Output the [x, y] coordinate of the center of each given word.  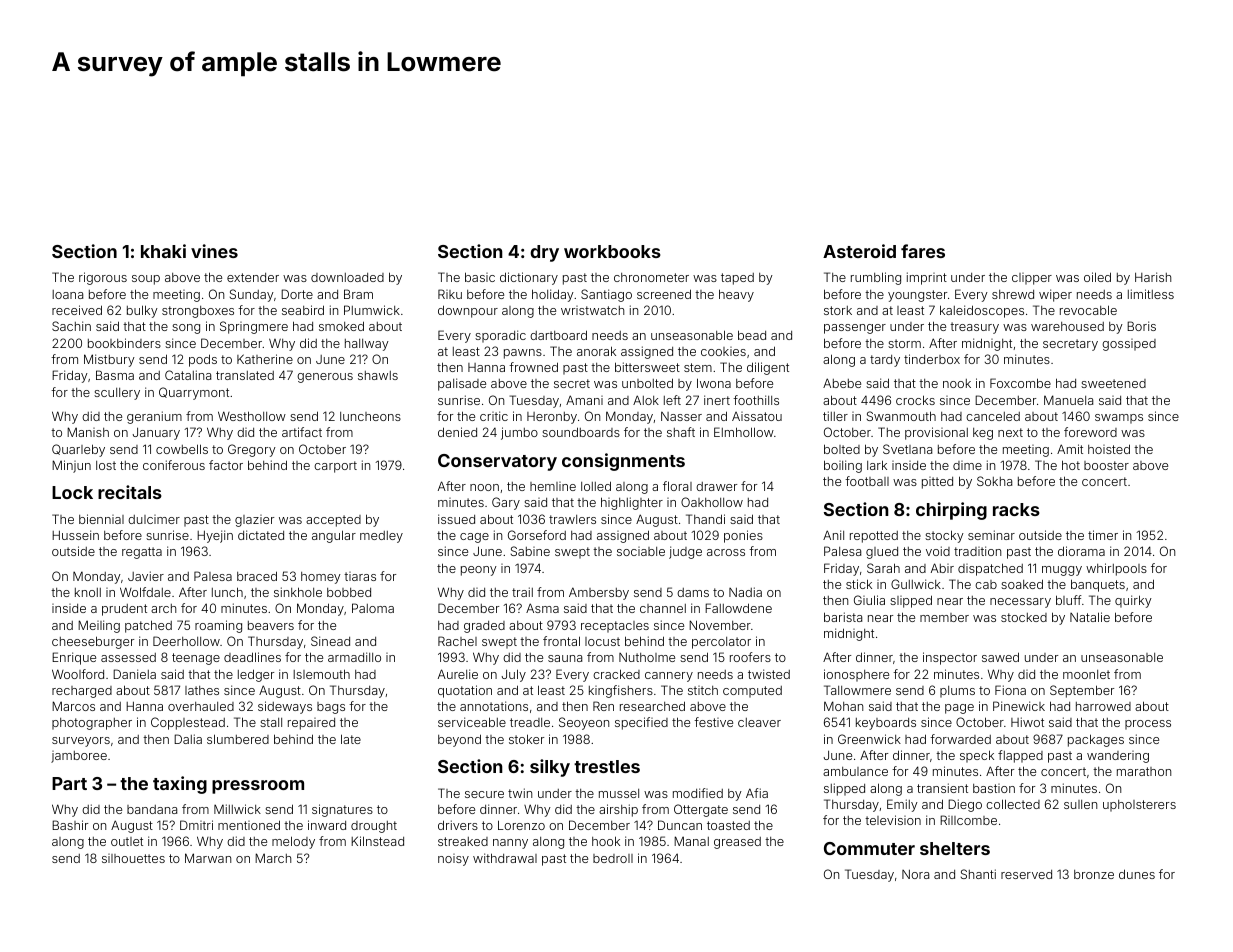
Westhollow [252, 416]
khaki [163, 251]
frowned [533, 367]
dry [544, 253]
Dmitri [196, 825]
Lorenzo [521, 825]
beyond [459, 740]
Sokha [994, 481]
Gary [506, 503]
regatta [142, 553]
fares [923, 251]
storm [904, 343]
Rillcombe [968, 820]
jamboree [79, 757]
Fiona [1010, 690]
